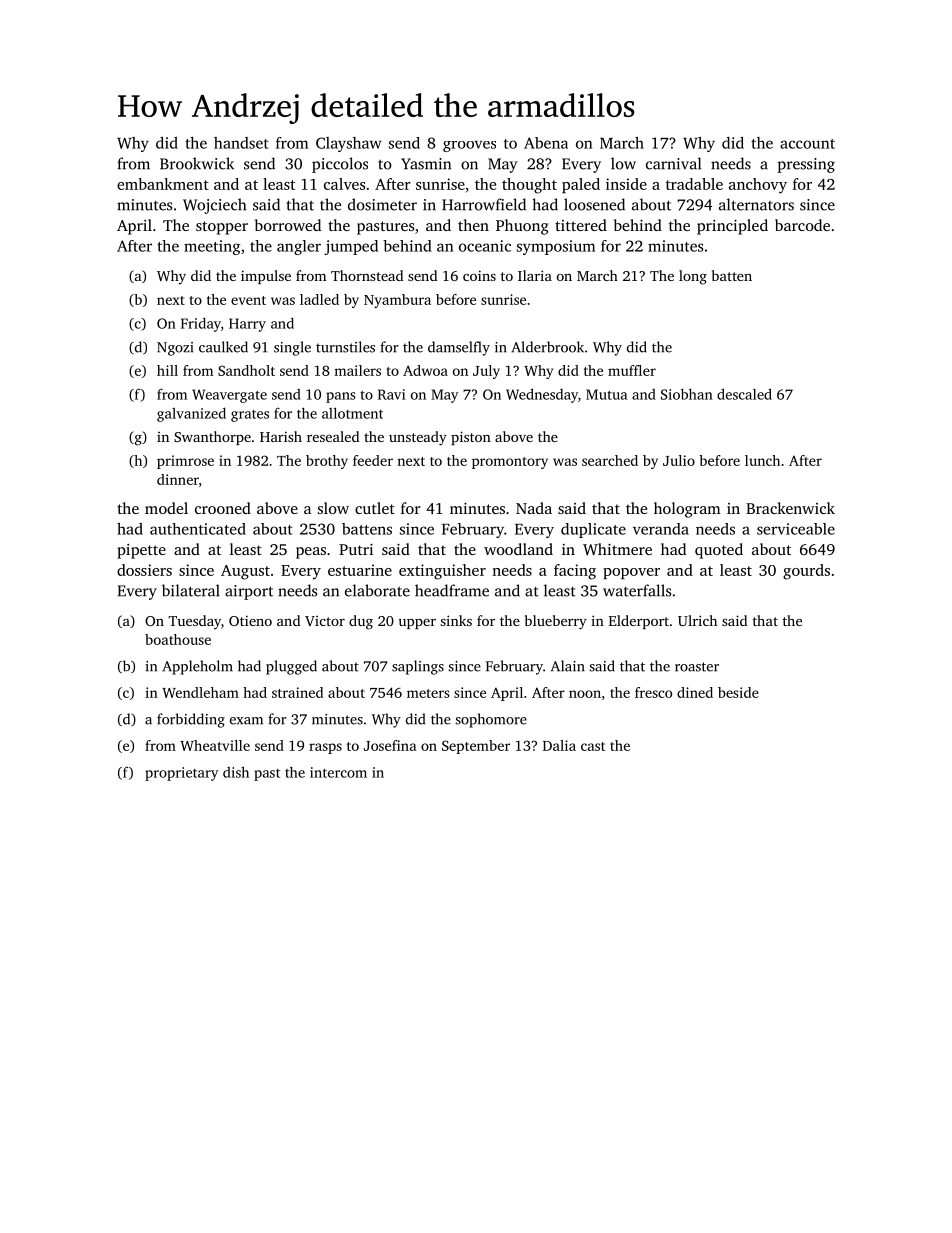 The height and width of the image is (1233, 952). I want to click on Ngozi, so click(175, 349).
